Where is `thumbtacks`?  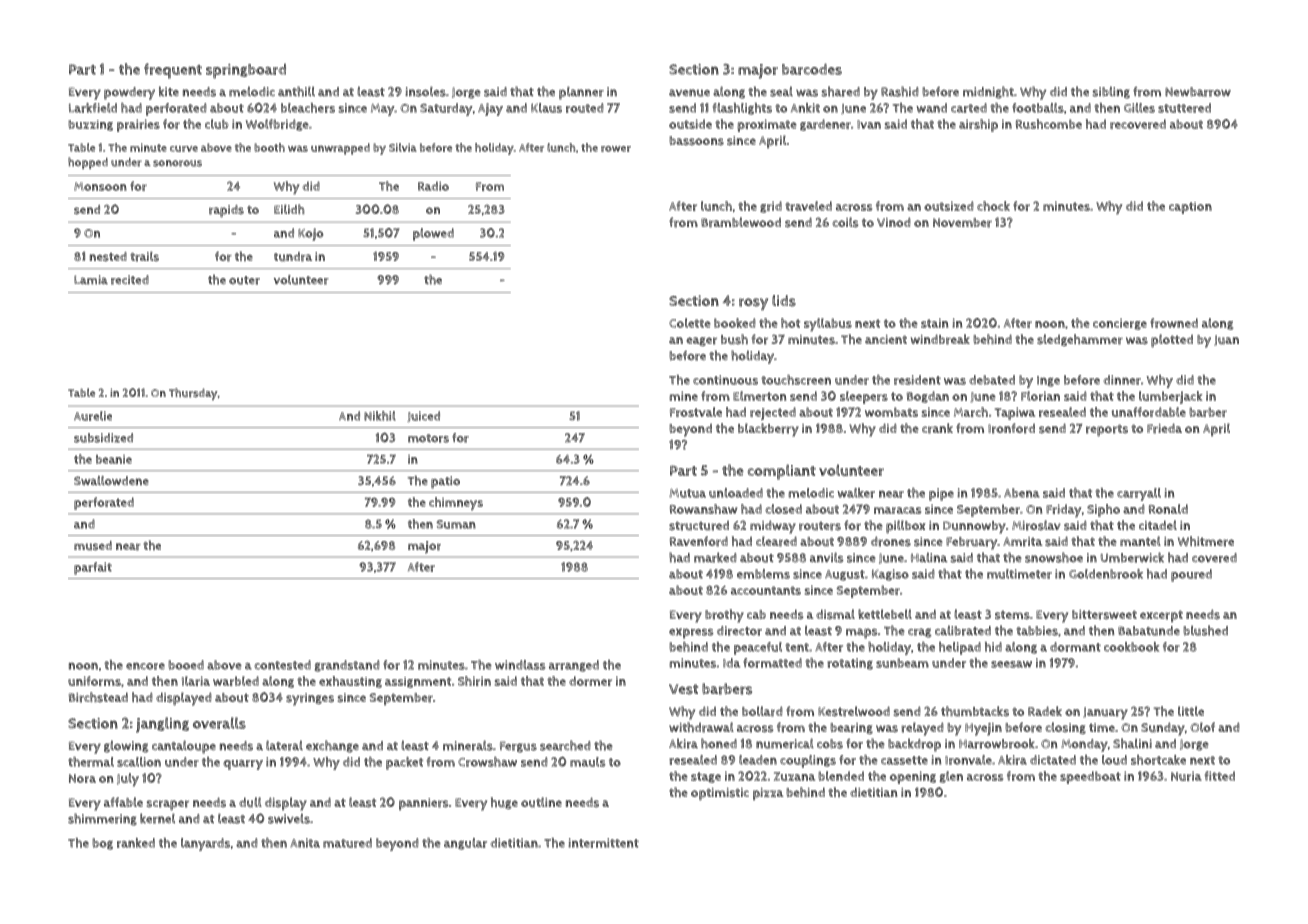 thumbtacks is located at coordinates (975, 711).
